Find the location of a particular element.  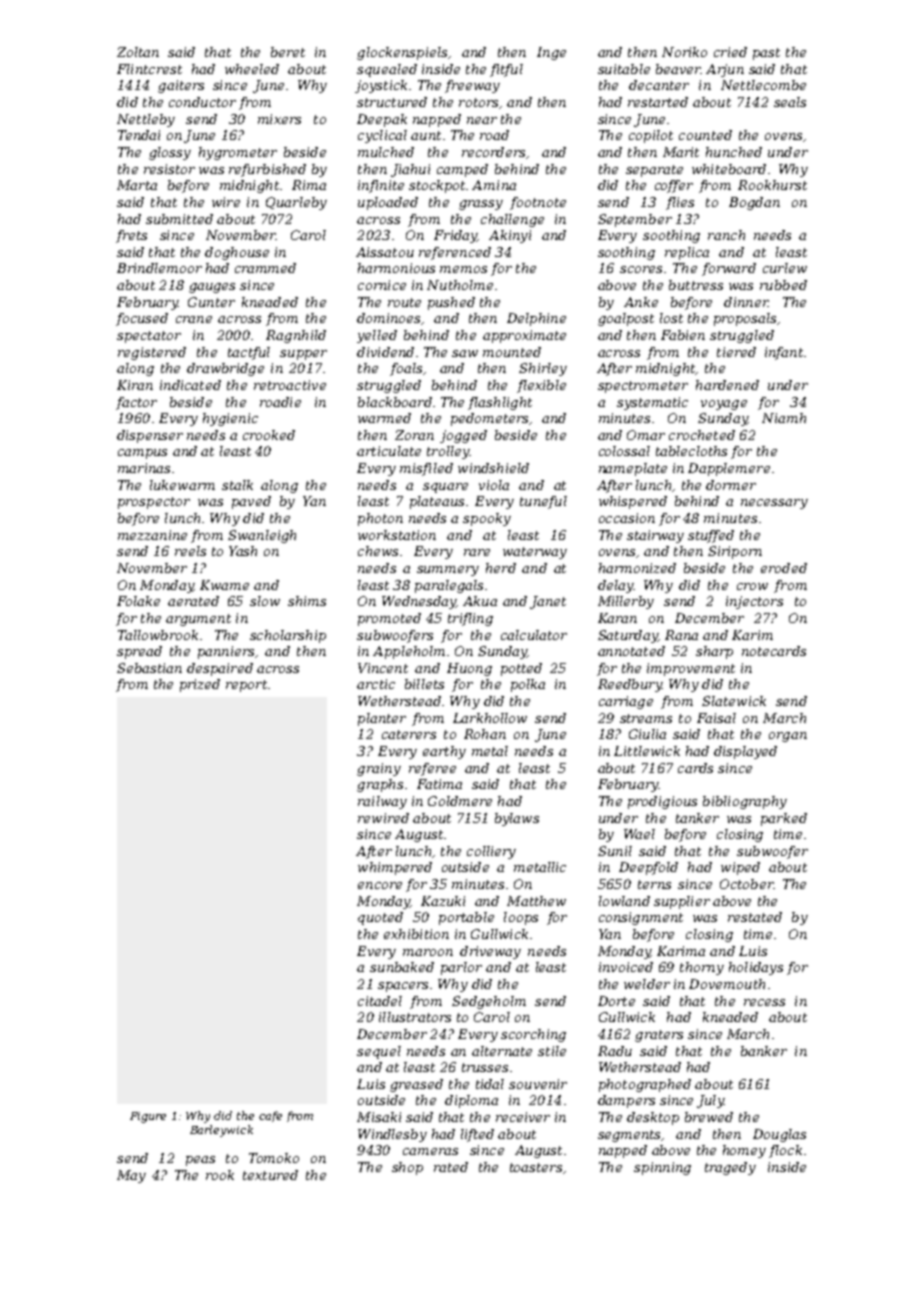

Gunter is located at coordinates (211, 302).
